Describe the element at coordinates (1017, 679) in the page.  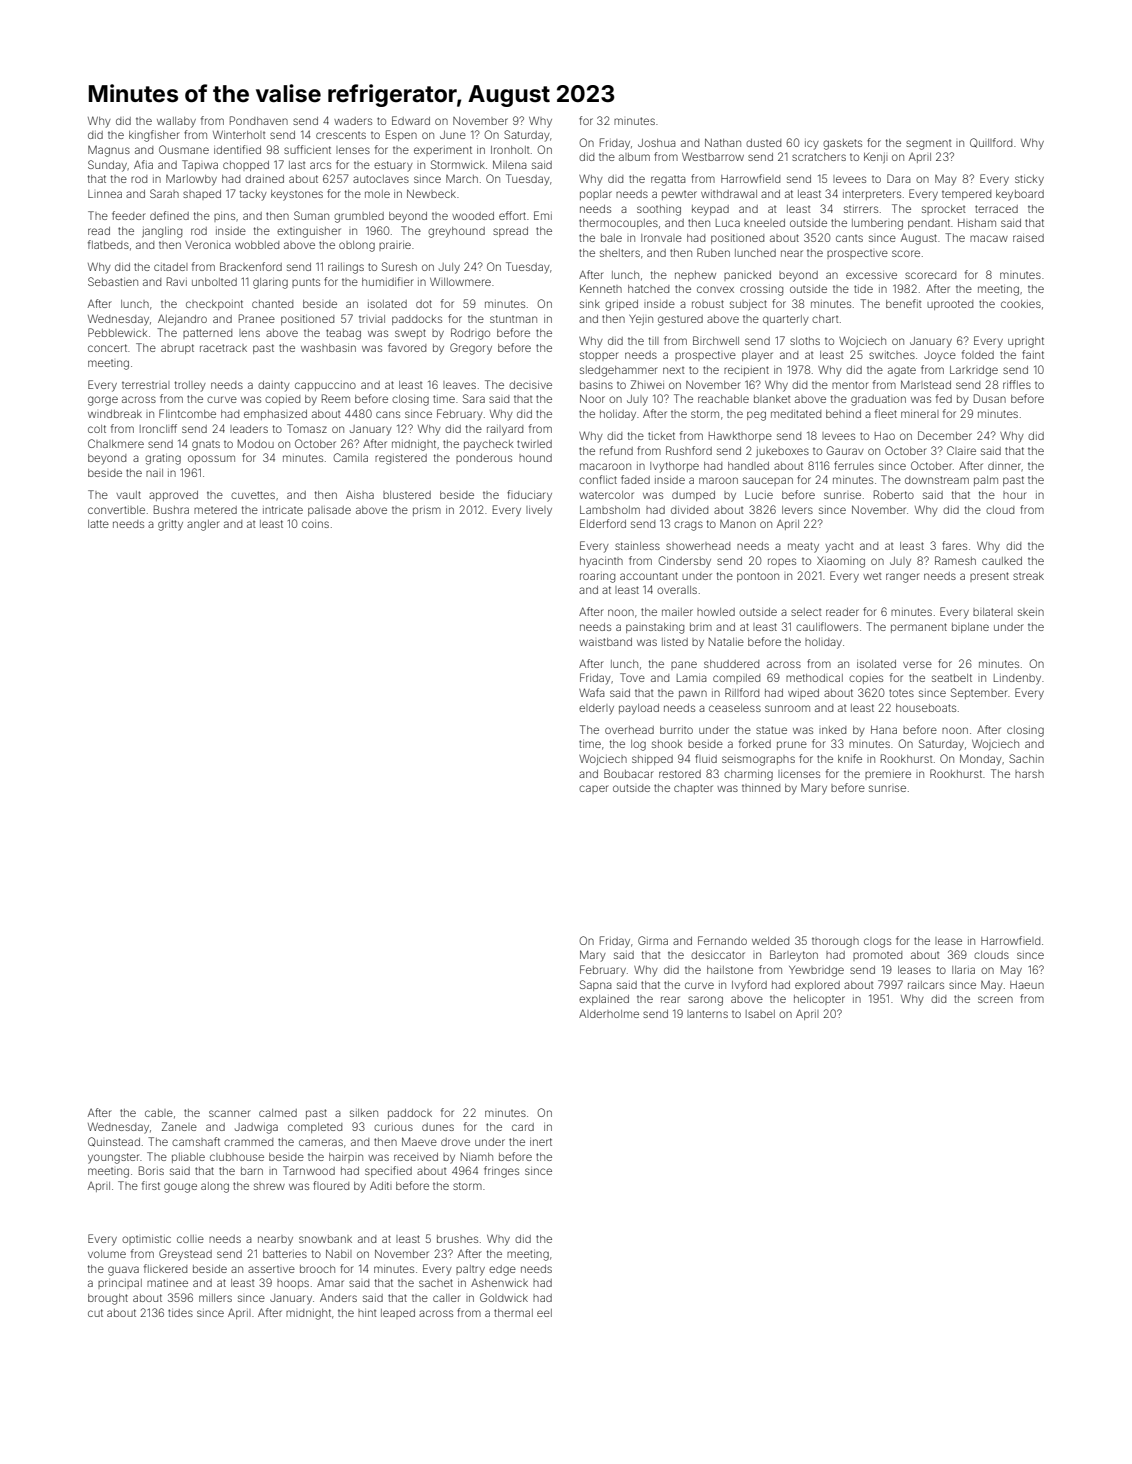
I see `Lindenby` at that location.
